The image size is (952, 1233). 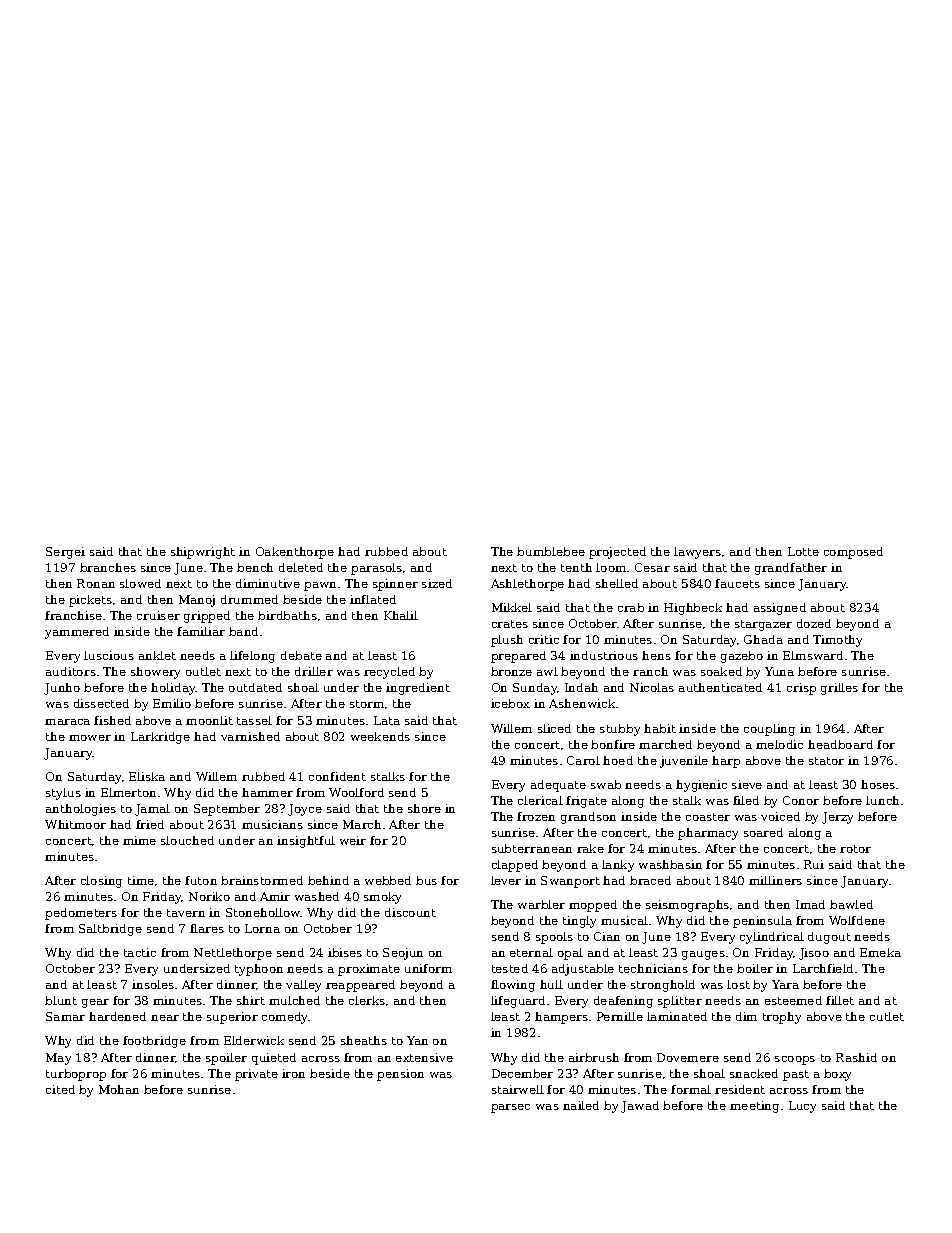 What do you see at coordinates (791, 569) in the screenshot?
I see `grandfather` at bounding box center [791, 569].
